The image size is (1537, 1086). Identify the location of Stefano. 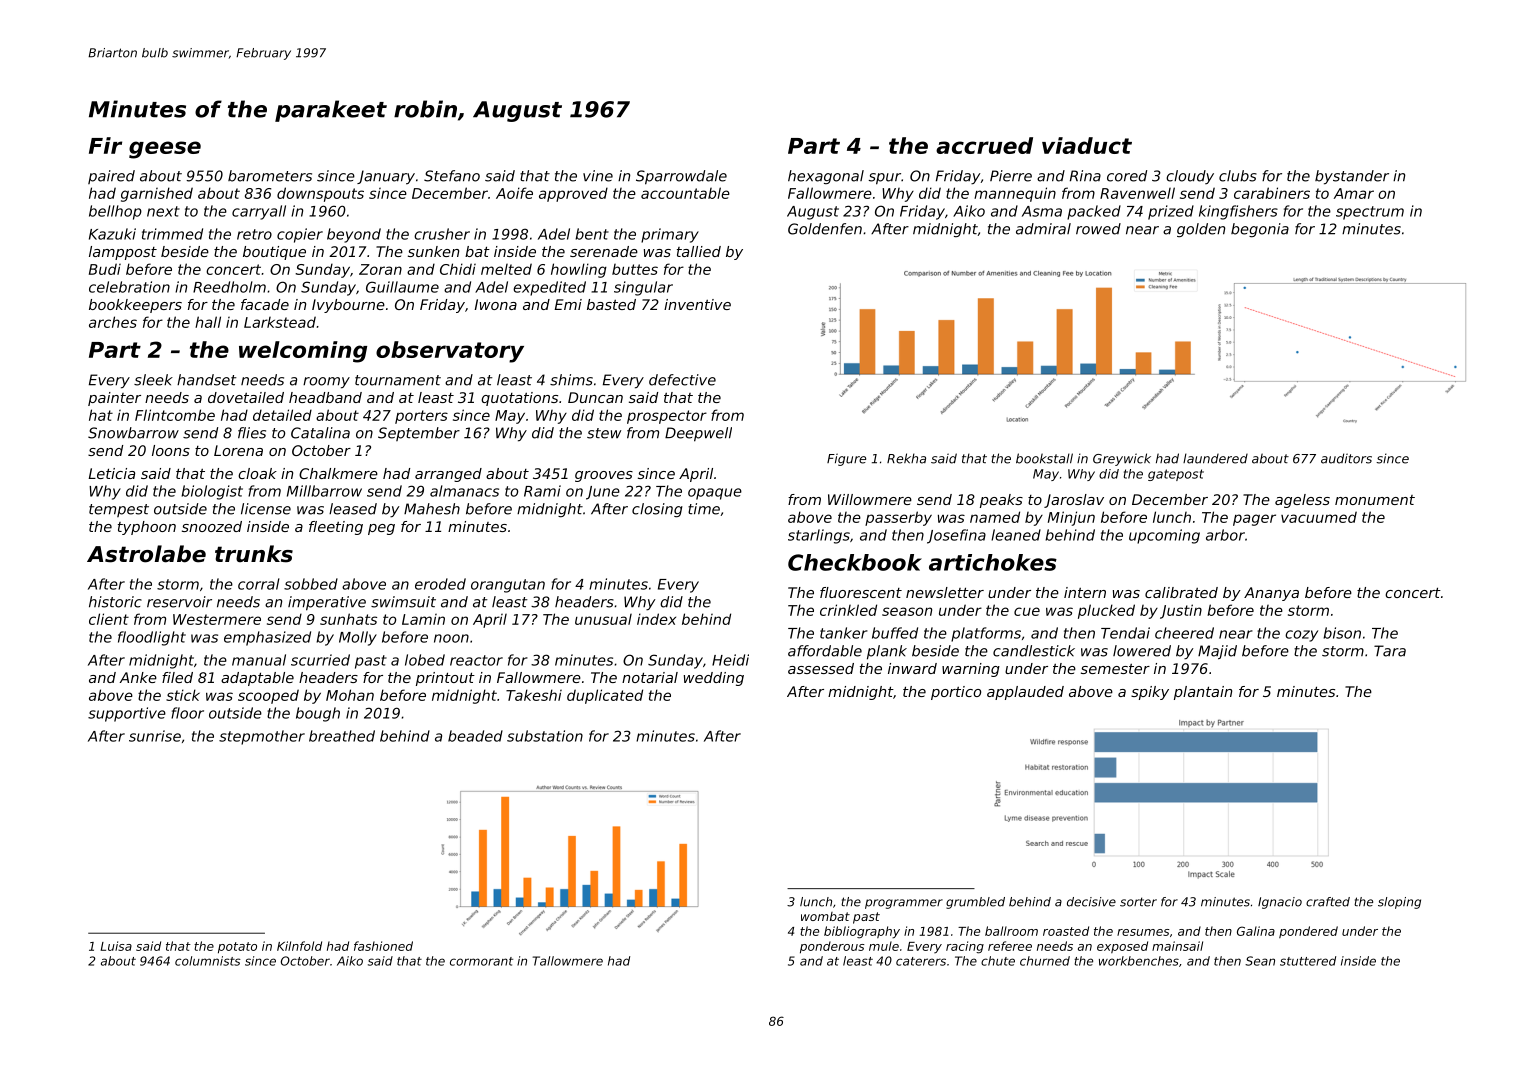
(452, 176).
